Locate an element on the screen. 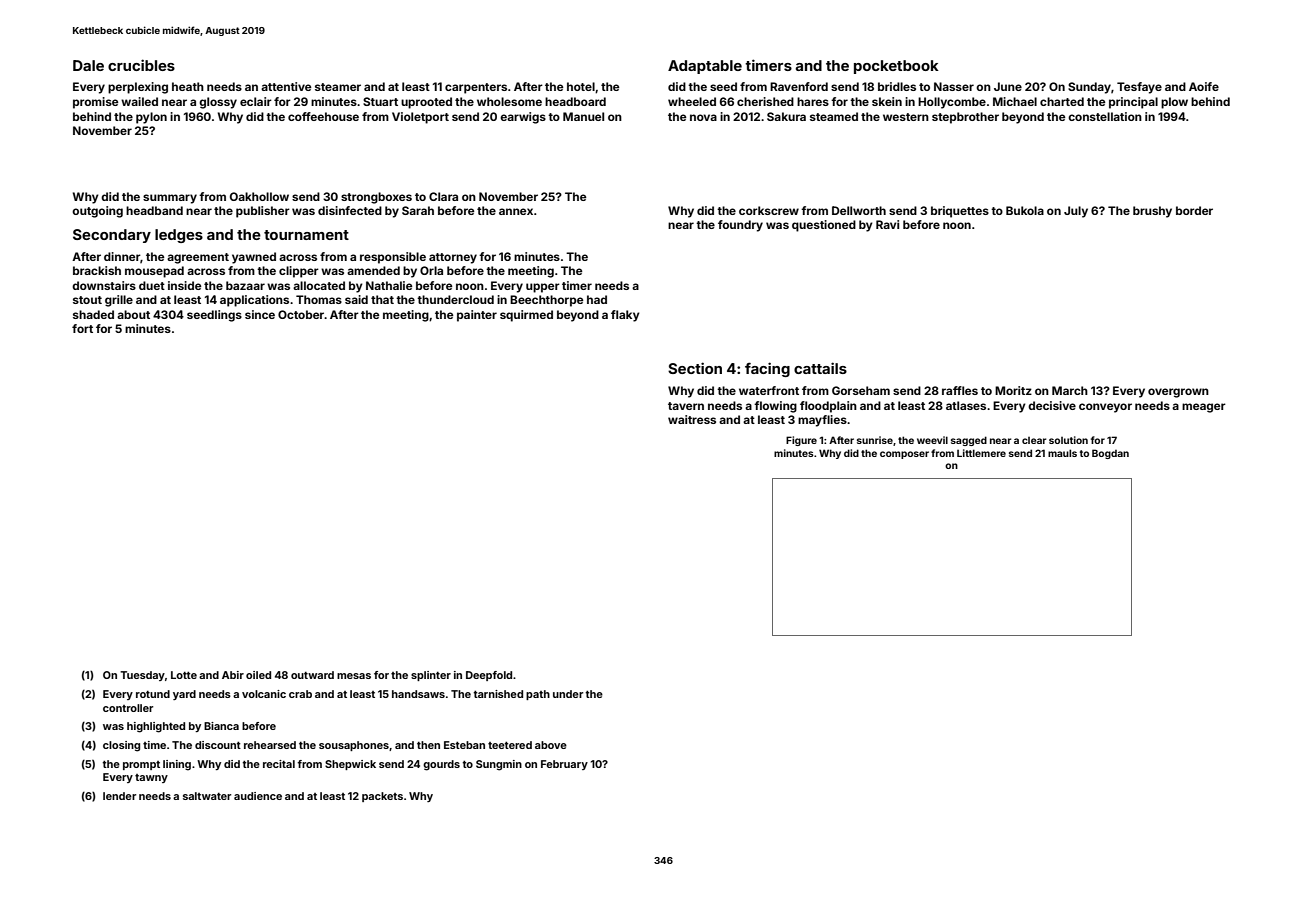  clear is located at coordinates (1034, 440).
